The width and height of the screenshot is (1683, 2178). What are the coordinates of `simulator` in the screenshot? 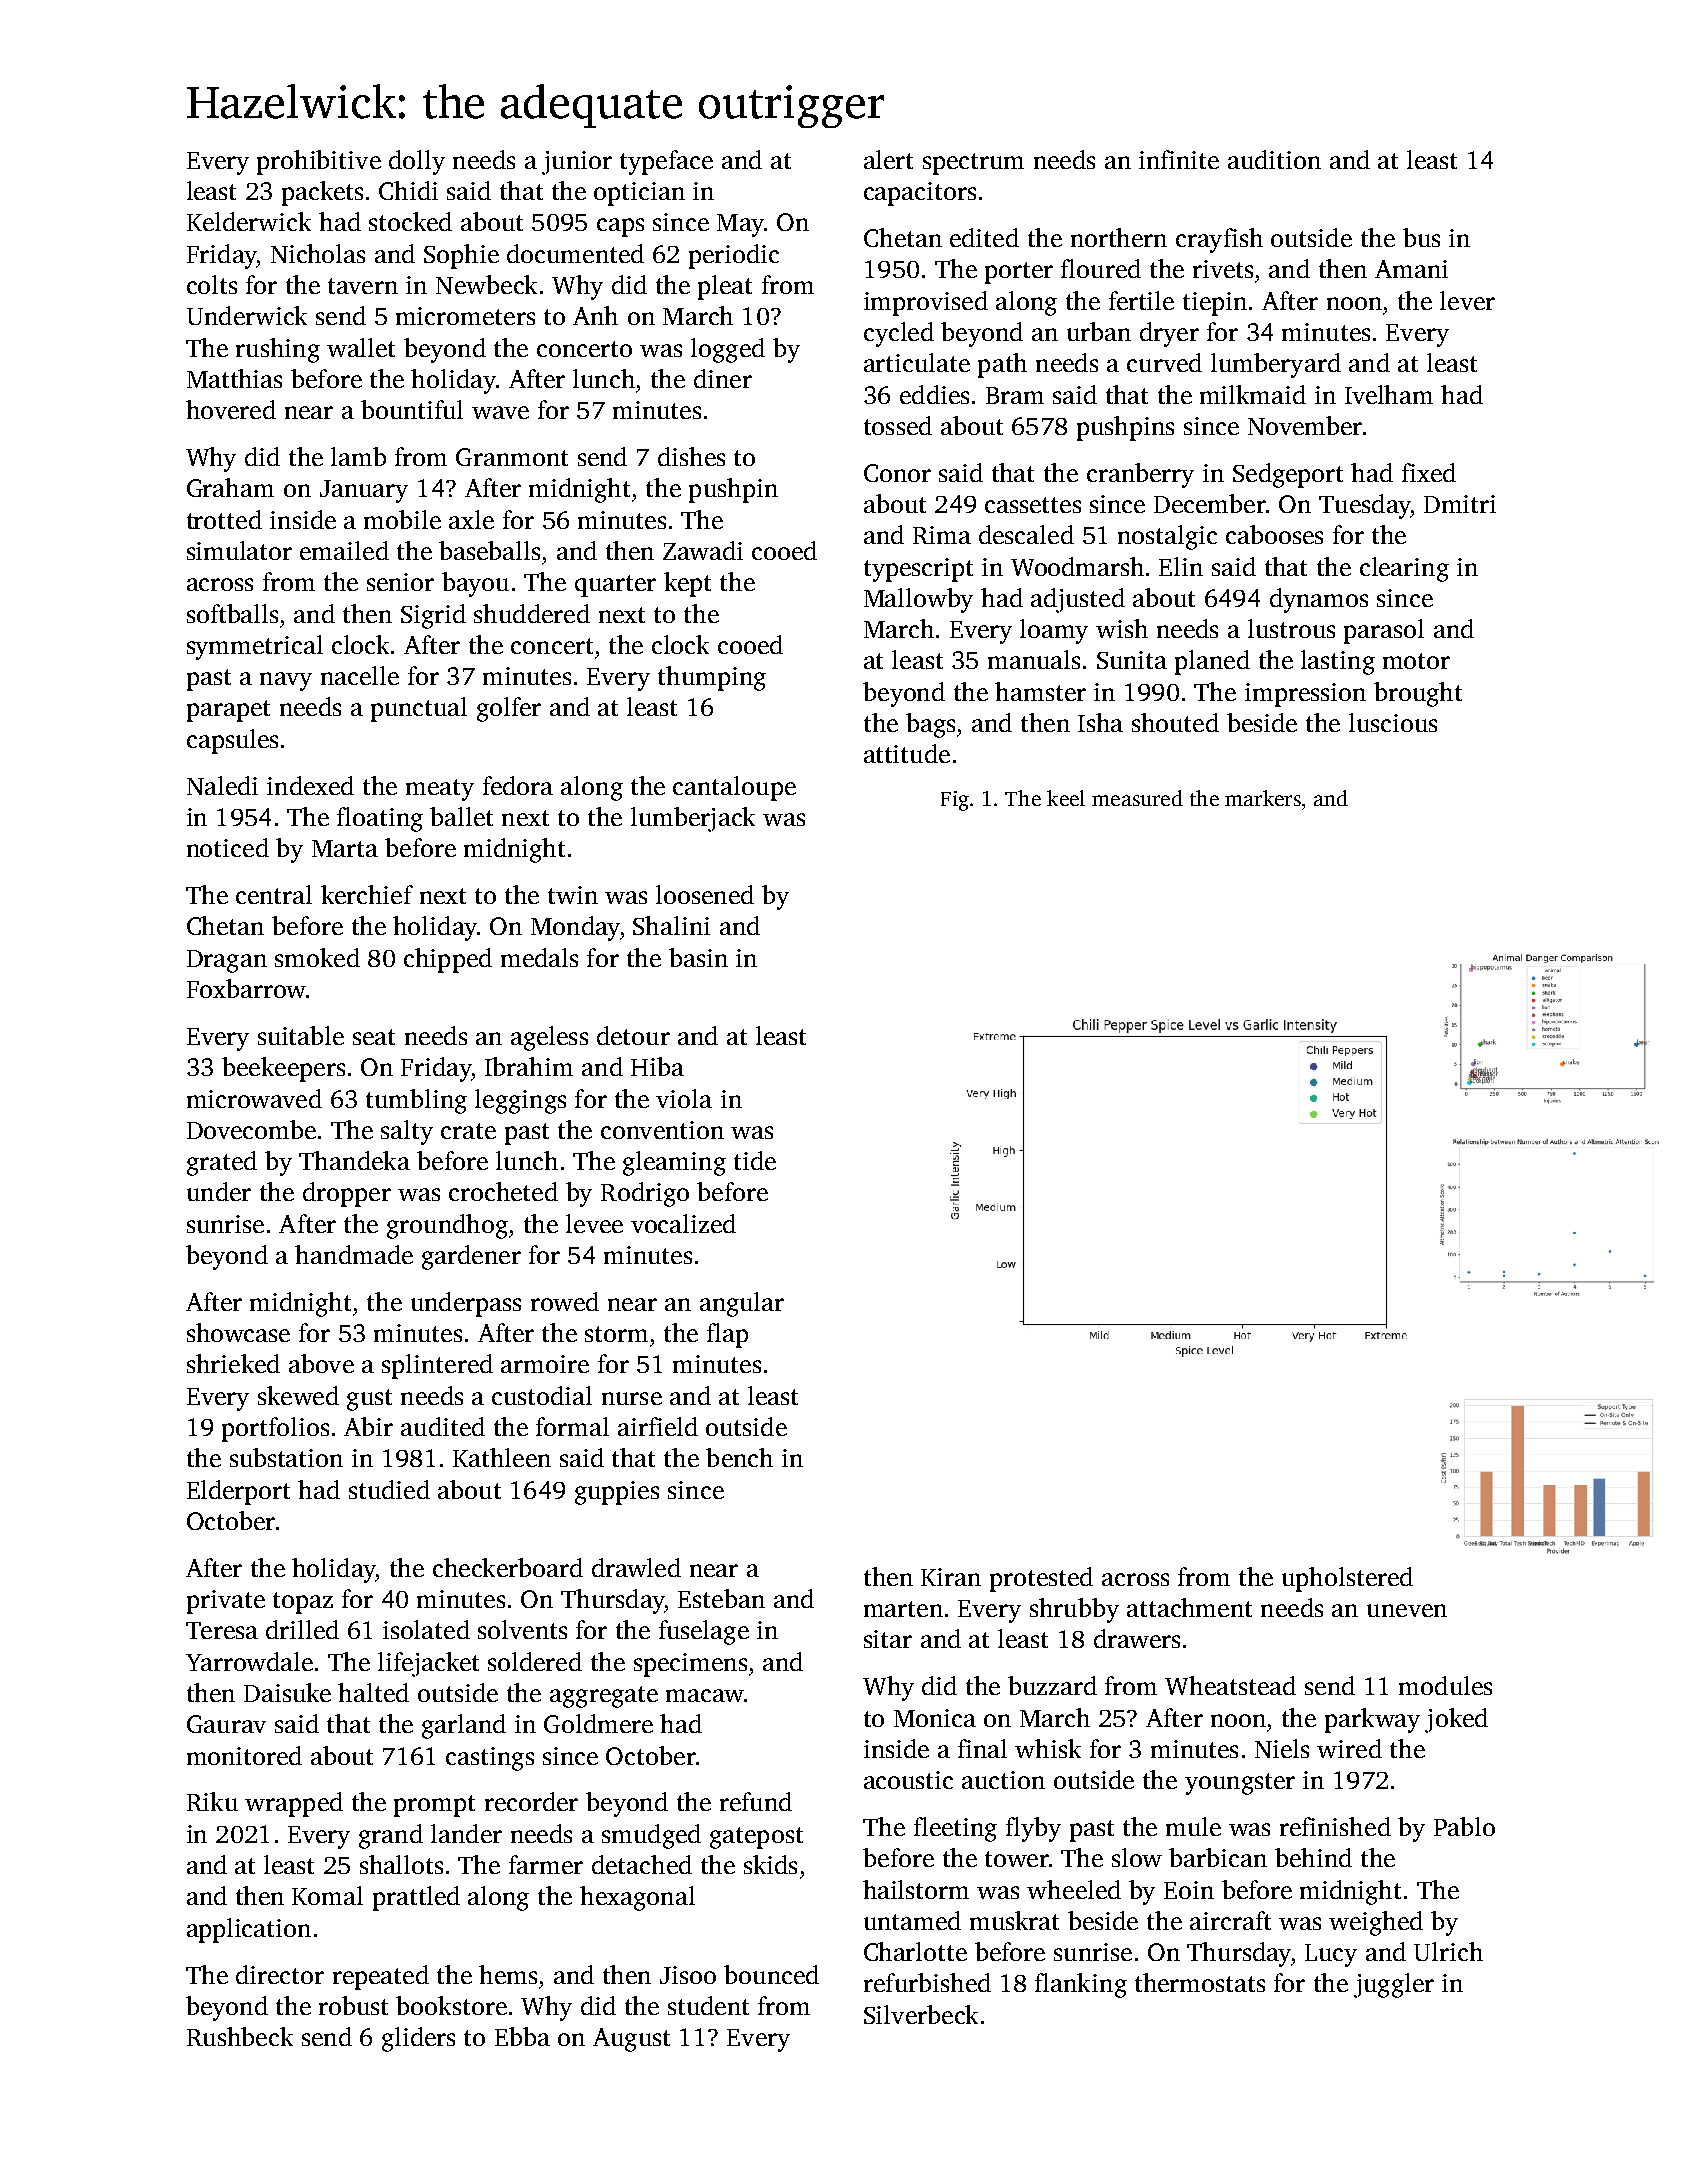 It's located at (239, 550).
